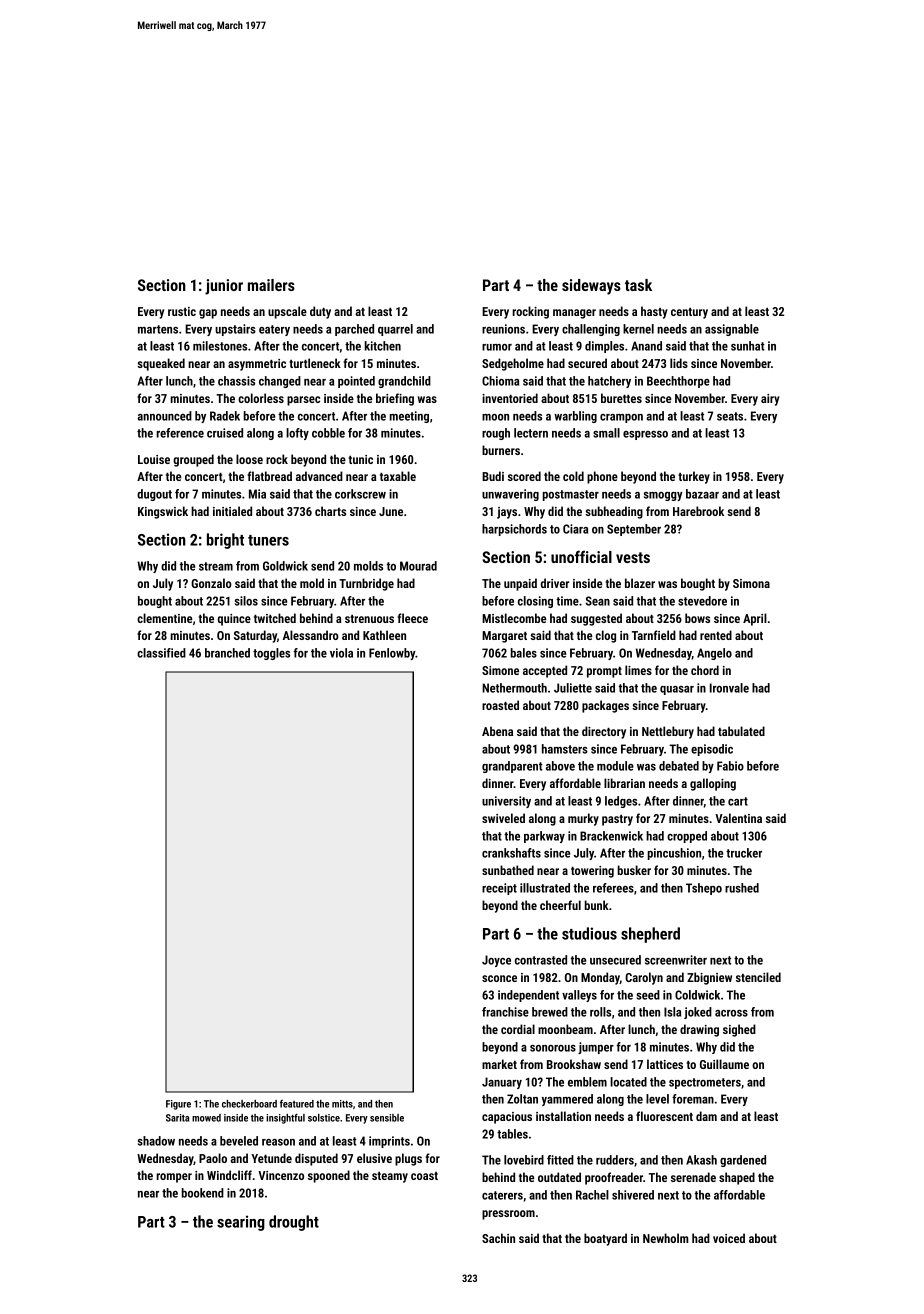 The image size is (924, 1314). Describe the element at coordinates (583, 819) in the screenshot. I see `murky` at that location.
